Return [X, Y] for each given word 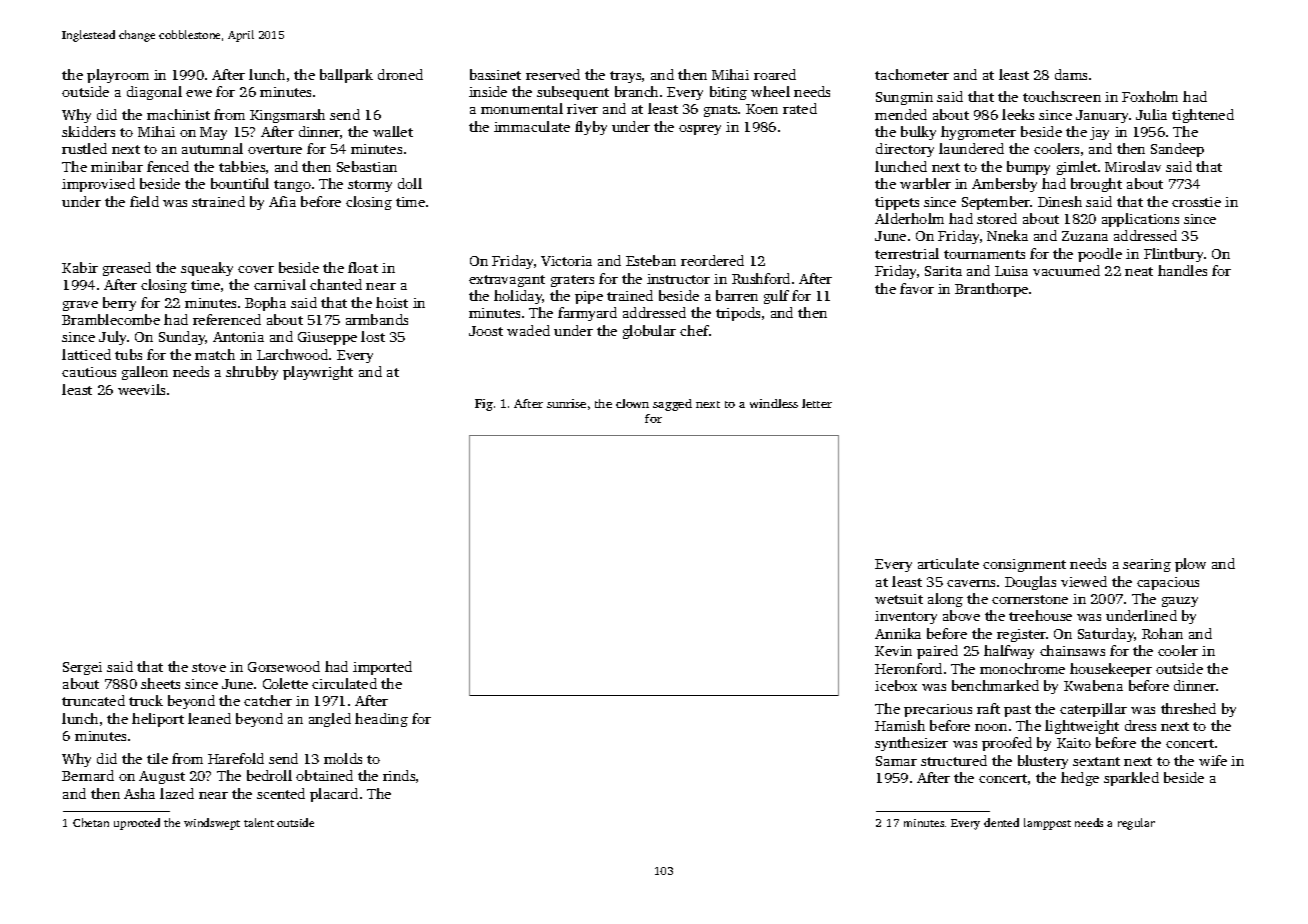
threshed [1188, 708]
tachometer [912, 74]
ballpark [346, 76]
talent [259, 822]
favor [917, 288]
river [582, 109]
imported [382, 668]
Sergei [82, 668]
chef [694, 330]
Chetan [91, 822]
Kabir [80, 267]
